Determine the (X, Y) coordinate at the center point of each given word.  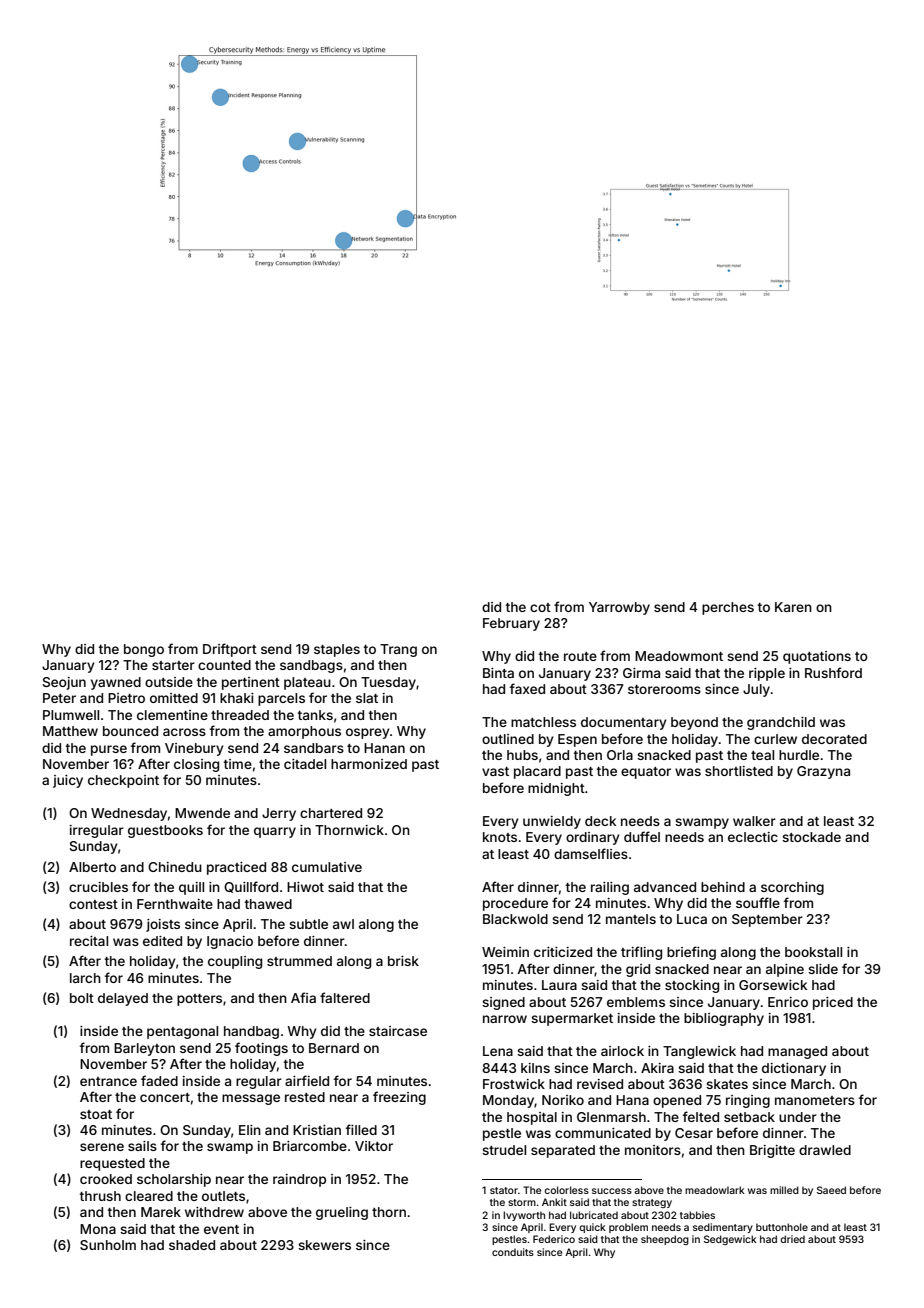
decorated (834, 739)
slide (823, 969)
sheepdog (665, 1240)
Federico (554, 1239)
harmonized (369, 764)
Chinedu (175, 867)
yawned (116, 683)
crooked (106, 1179)
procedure (515, 904)
